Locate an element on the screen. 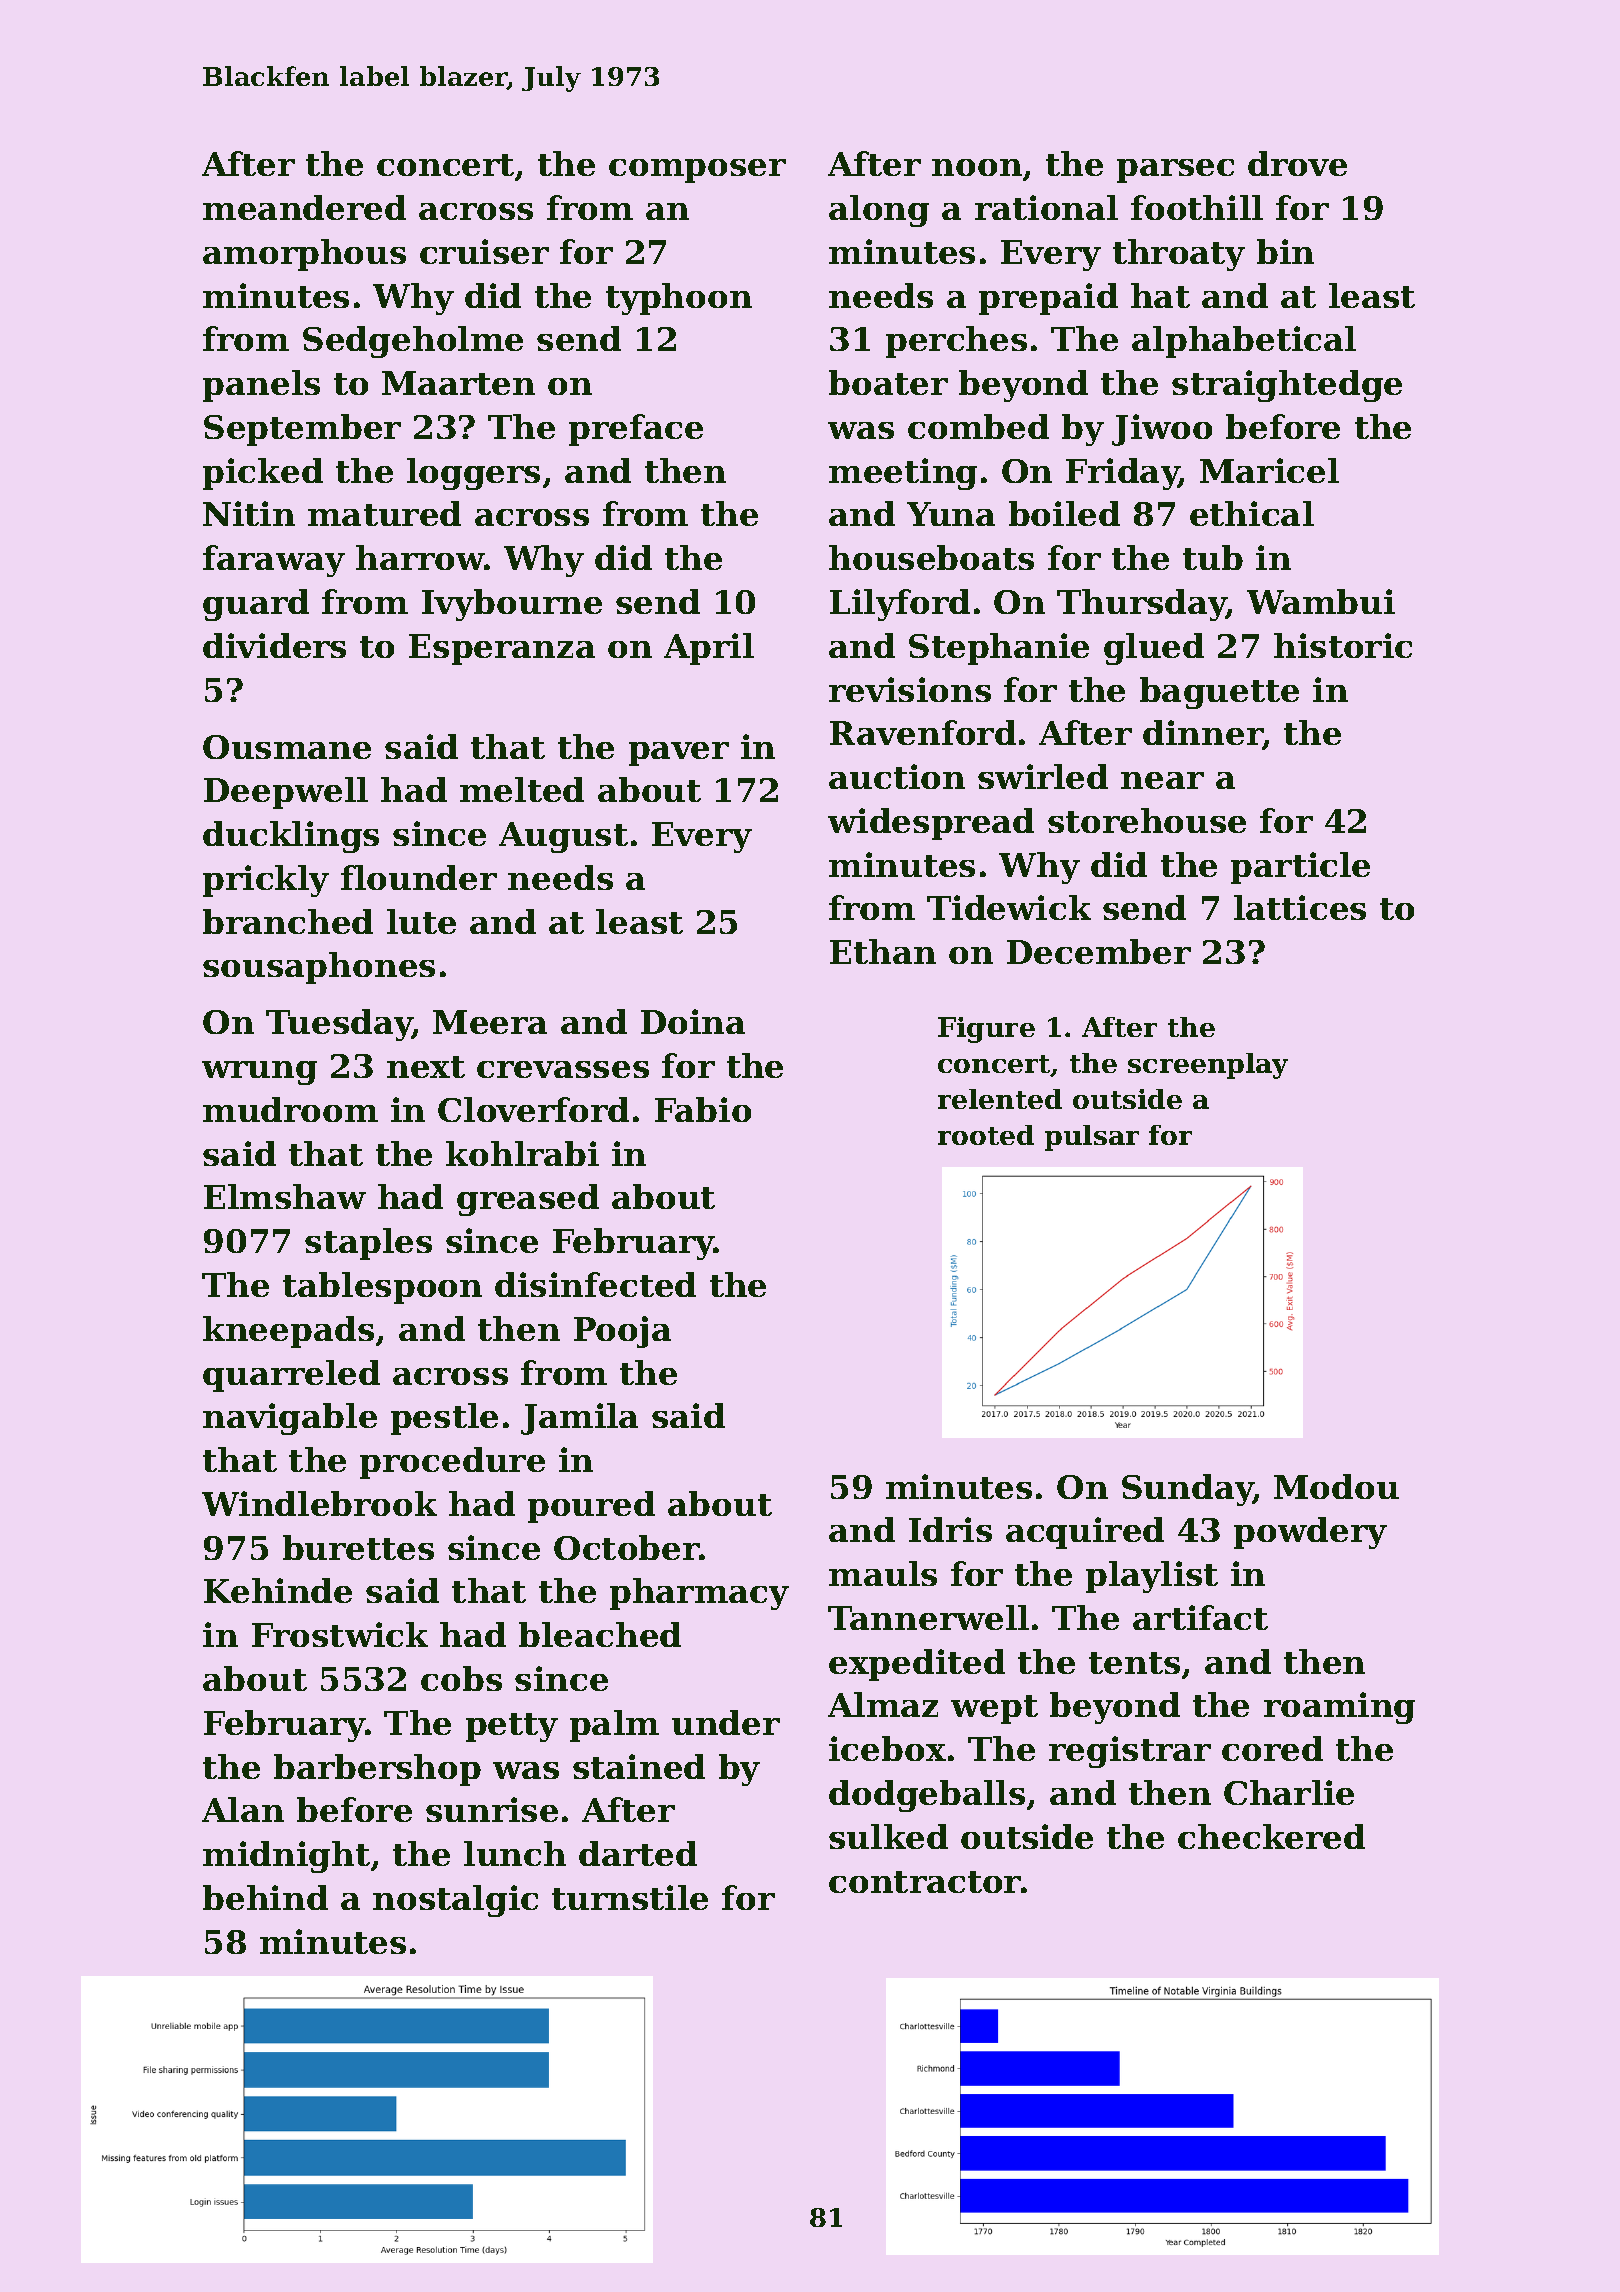  cored is located at coordinates (1272, 1748).
